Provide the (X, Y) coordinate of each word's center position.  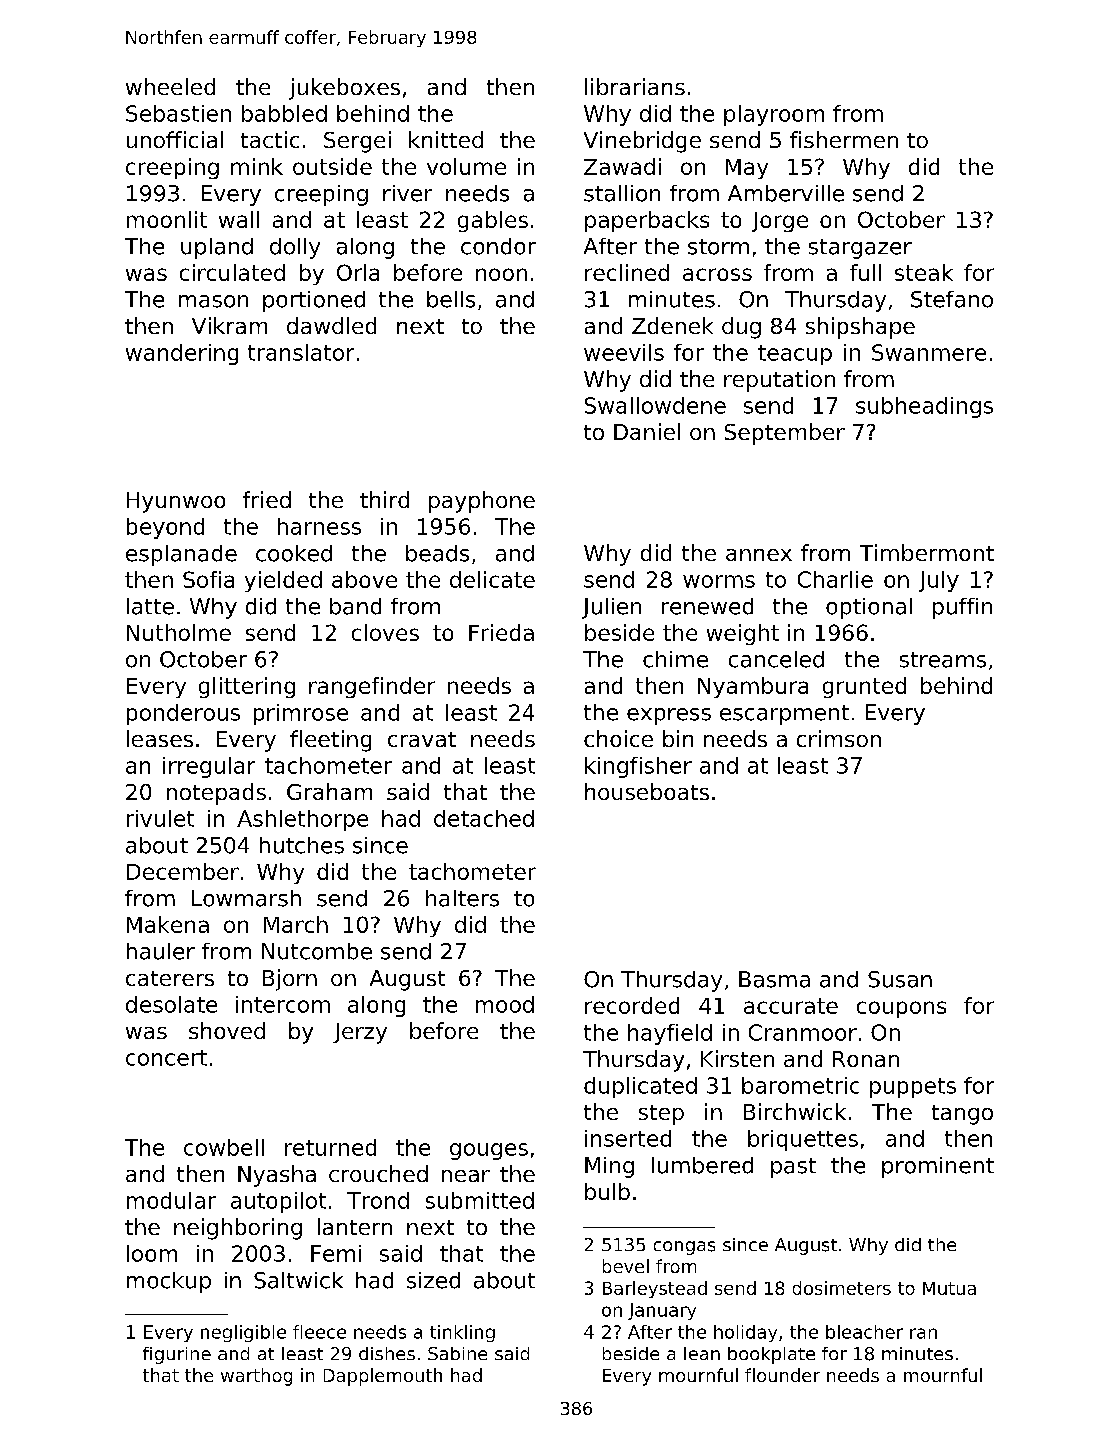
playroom (774, 115)
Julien (611, 608)
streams (943, 660)
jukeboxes (344, 89)
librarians (635, 86)
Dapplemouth (383, 1377)
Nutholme (179, 632)
